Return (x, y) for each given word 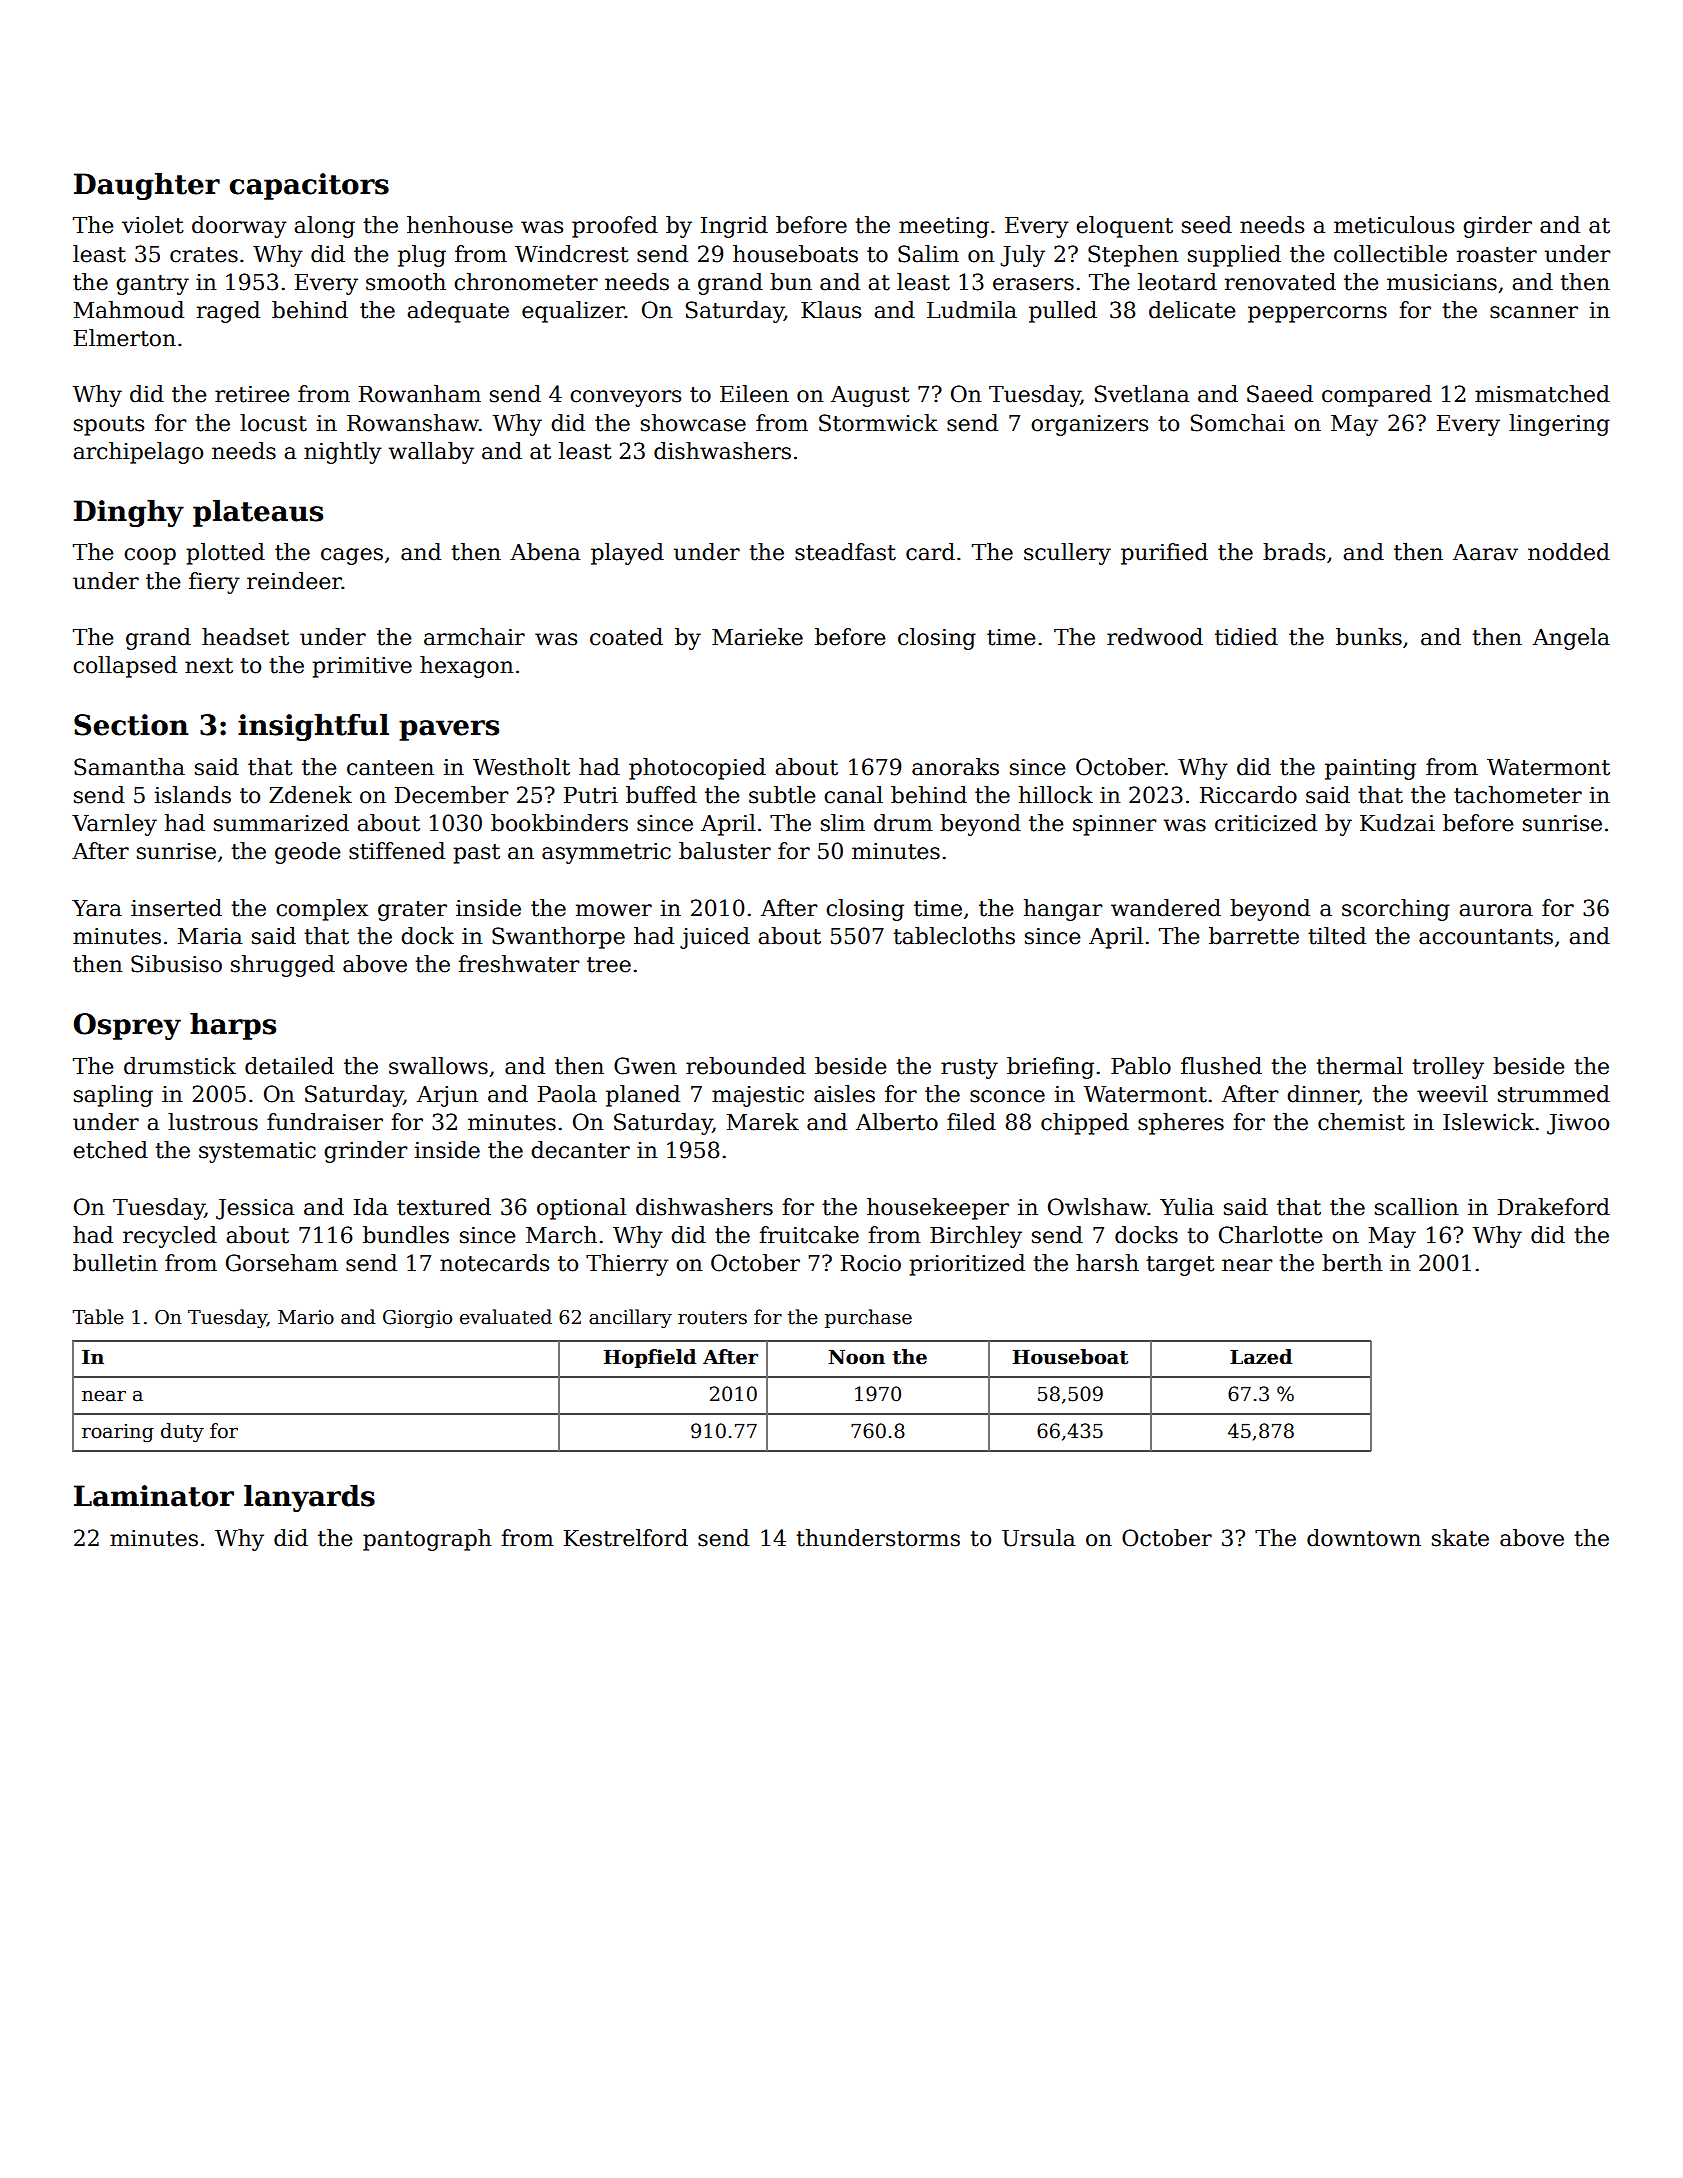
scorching (1396, 910)
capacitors (309, 186)
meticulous (1394, 225)
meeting (944, 227)
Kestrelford (626, 1538)
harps (233, 1026)
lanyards (309, 1498)
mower (614, 910)
